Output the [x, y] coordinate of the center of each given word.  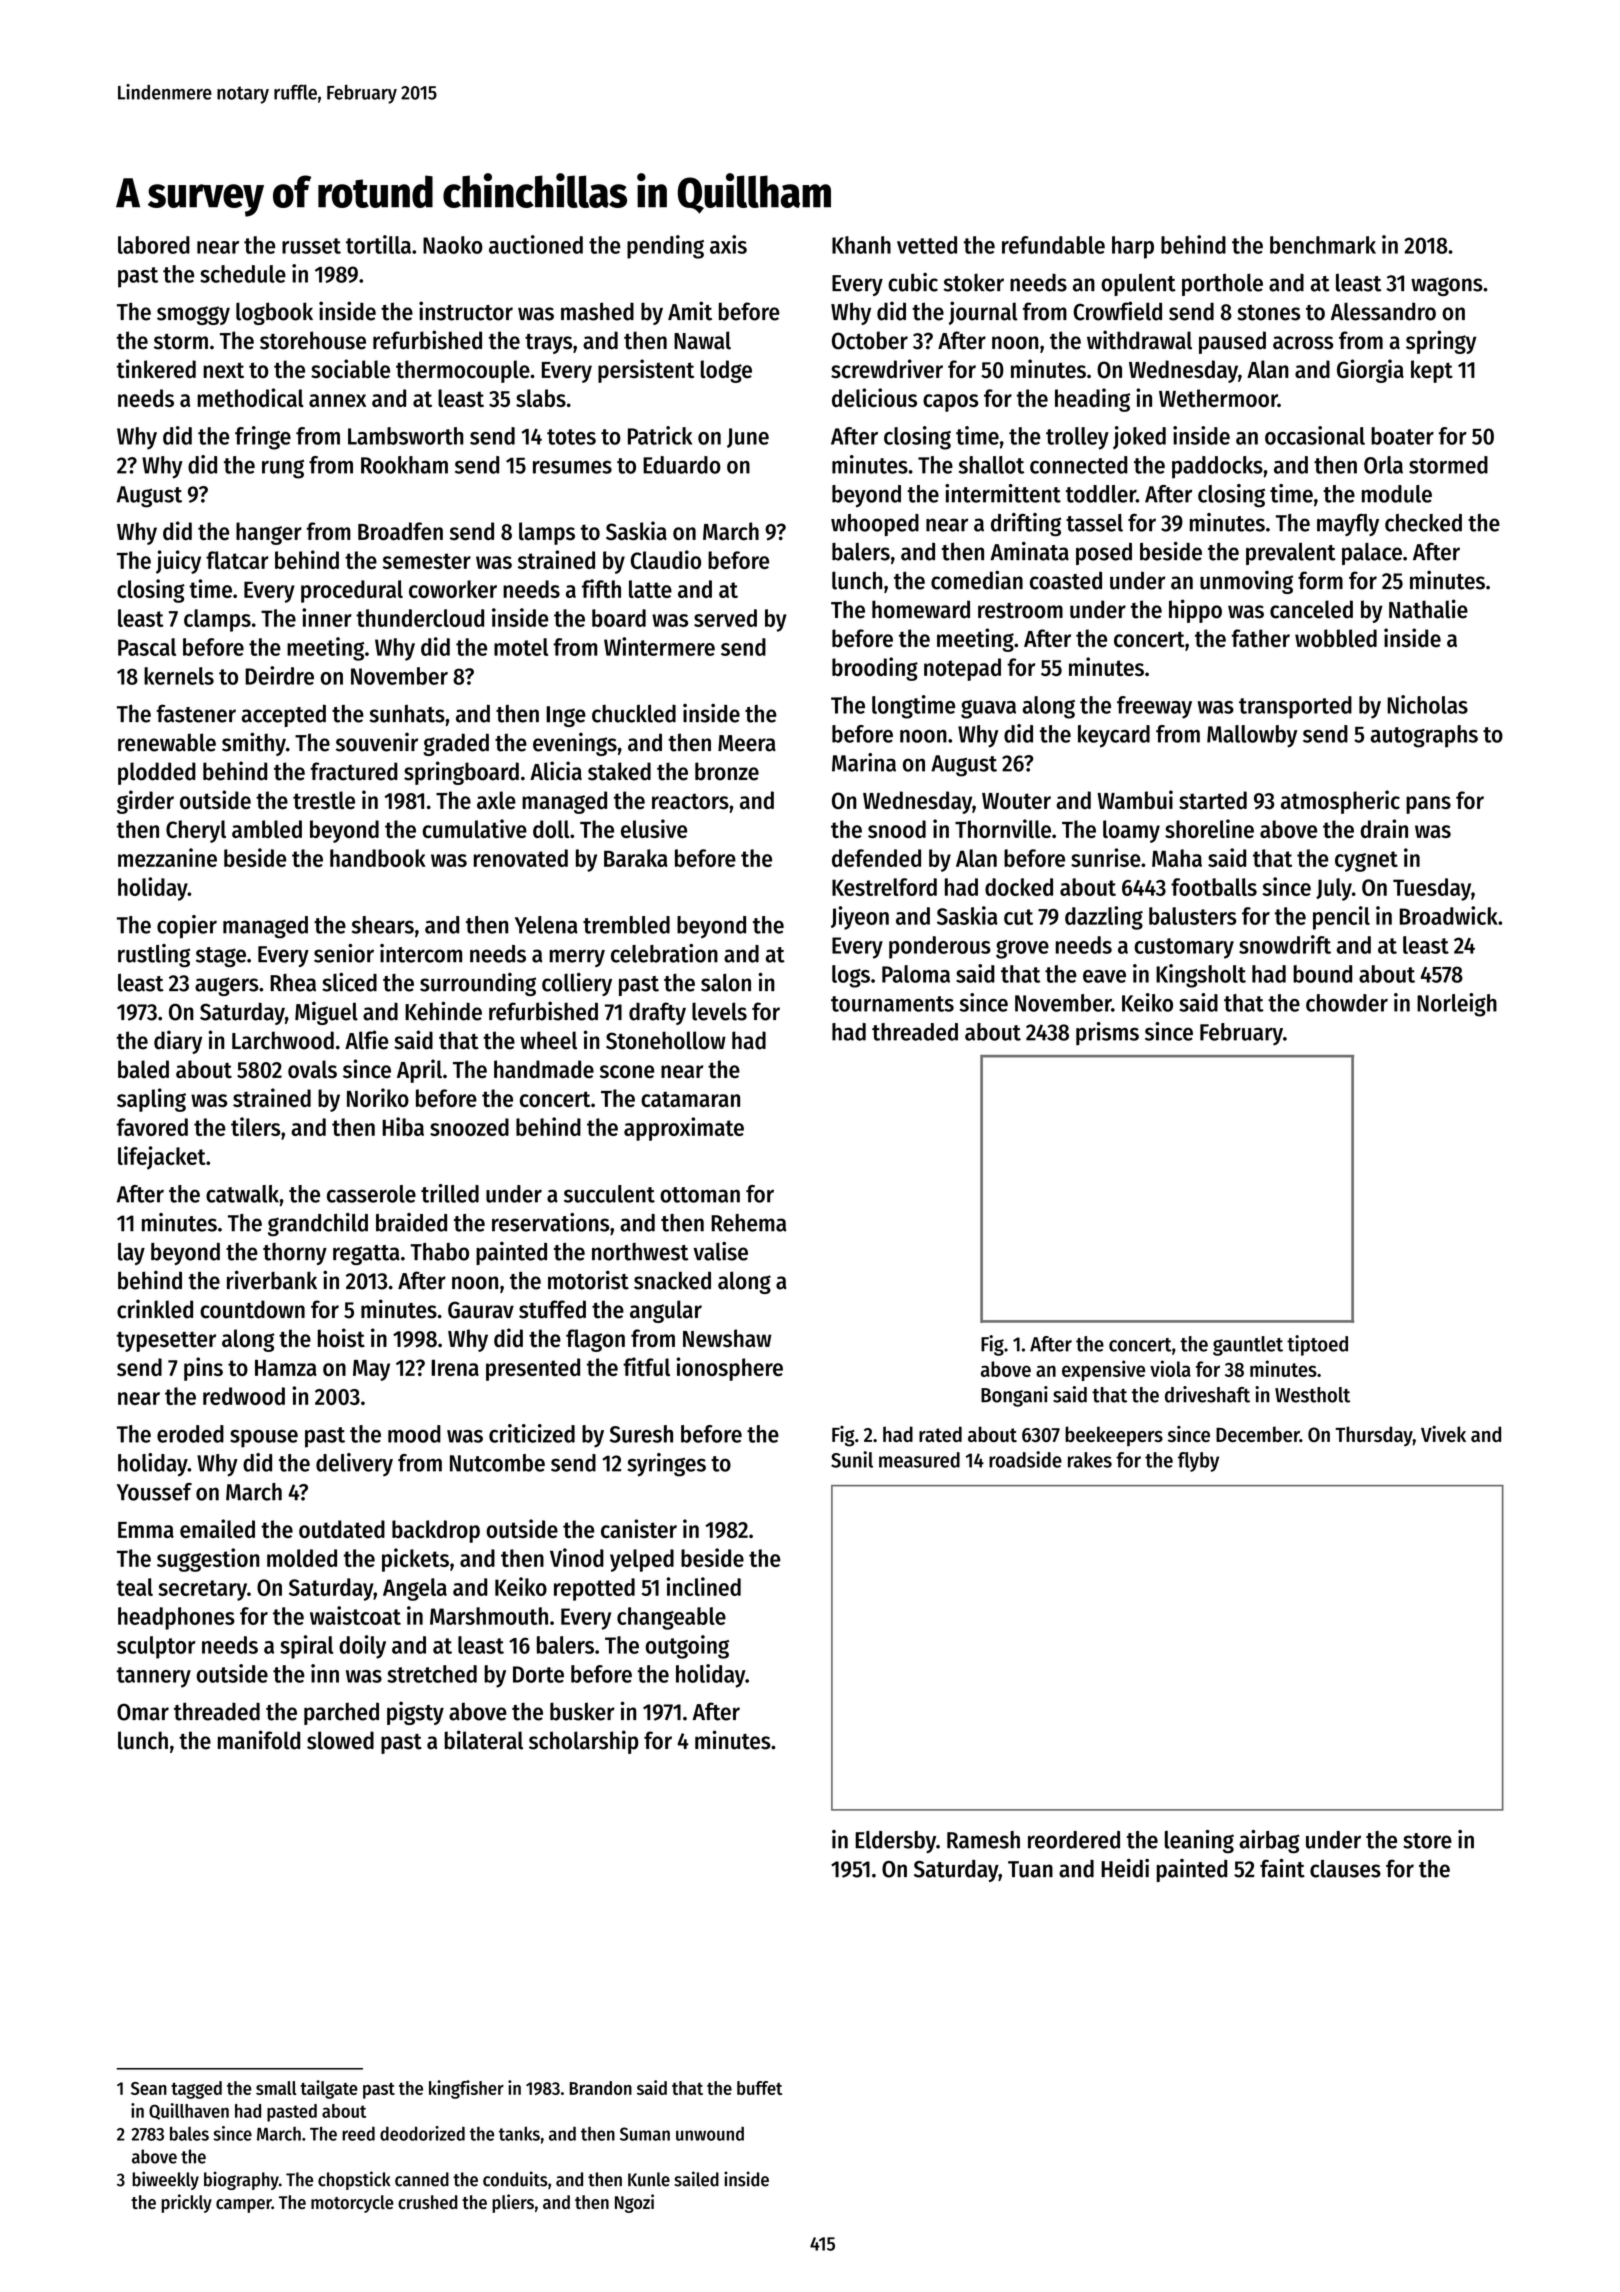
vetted [927, 245]
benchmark [1323, 245]
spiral [306, 1647]
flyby [1198, 1462]
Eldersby [895, 1842]
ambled [267, 829]
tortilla [378, 244]
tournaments [892, 1004]
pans [1428, 805]
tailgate [329, 2089]
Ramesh [983, 1840]
